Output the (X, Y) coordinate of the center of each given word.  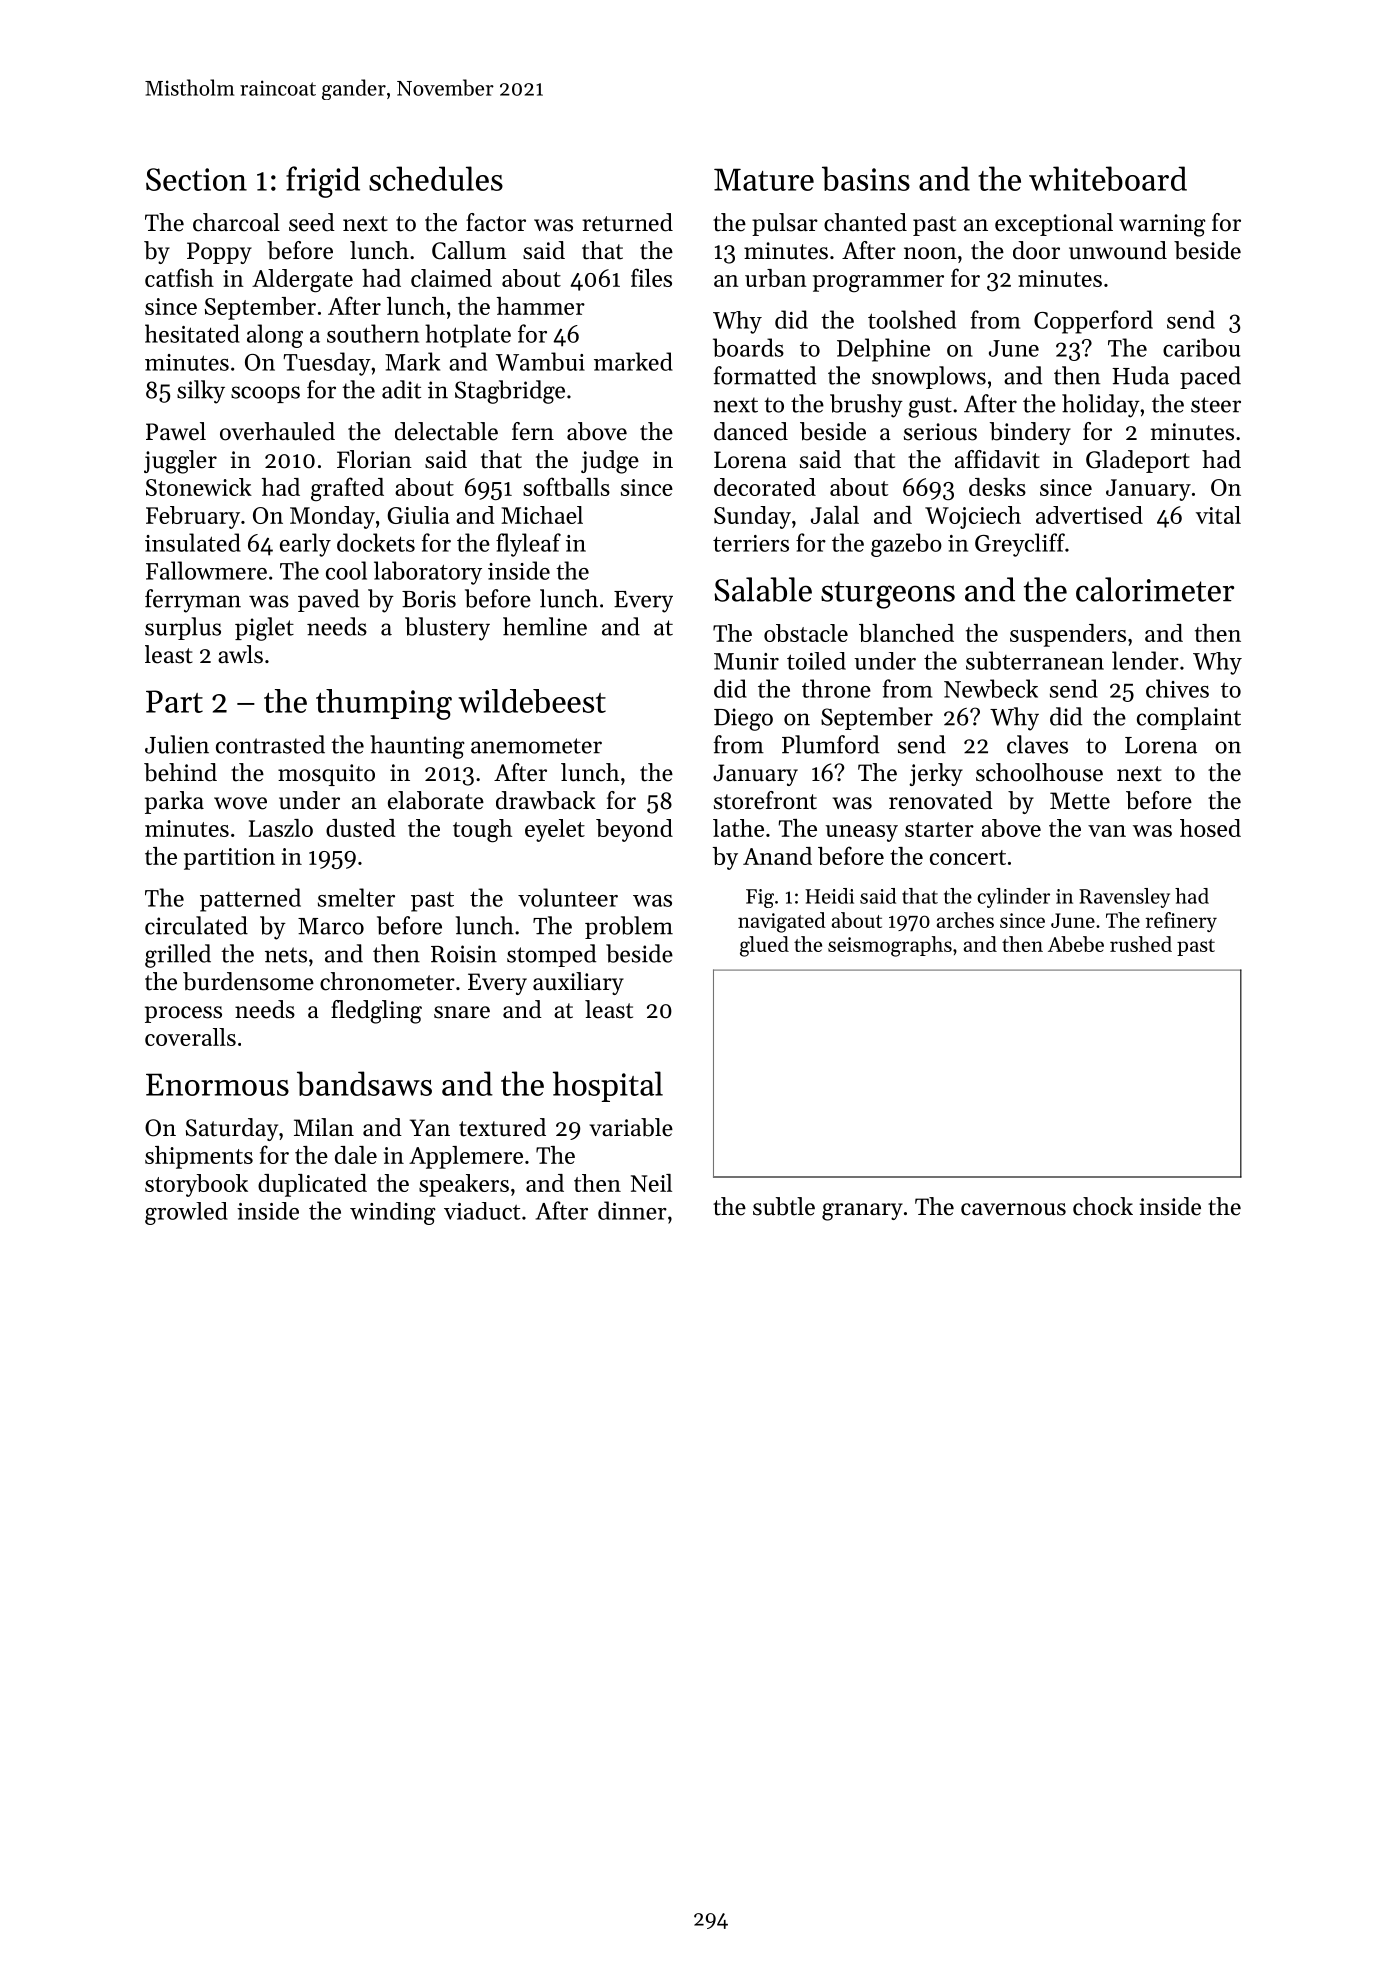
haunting (417, 747)
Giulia (418, 515)
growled (186, 1213)
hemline (545, 626)
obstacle (806, 633)
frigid (323, 182)
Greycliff (1020, 545)
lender (1145, 660)
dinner (632, 1210)
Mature (764, 179)
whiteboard (1108, 178)
